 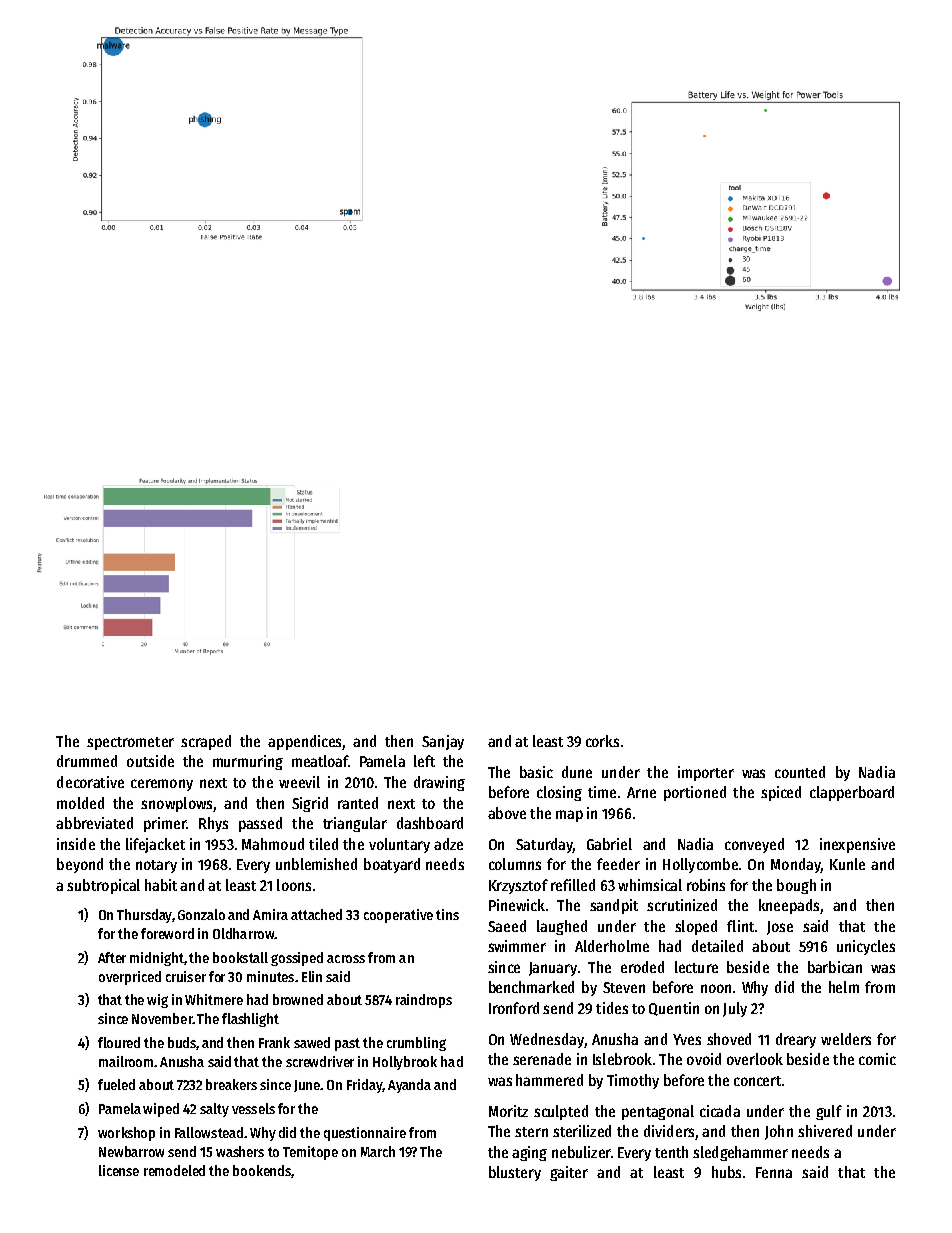 I want to click on weevil, so click(x=299, y=782).
